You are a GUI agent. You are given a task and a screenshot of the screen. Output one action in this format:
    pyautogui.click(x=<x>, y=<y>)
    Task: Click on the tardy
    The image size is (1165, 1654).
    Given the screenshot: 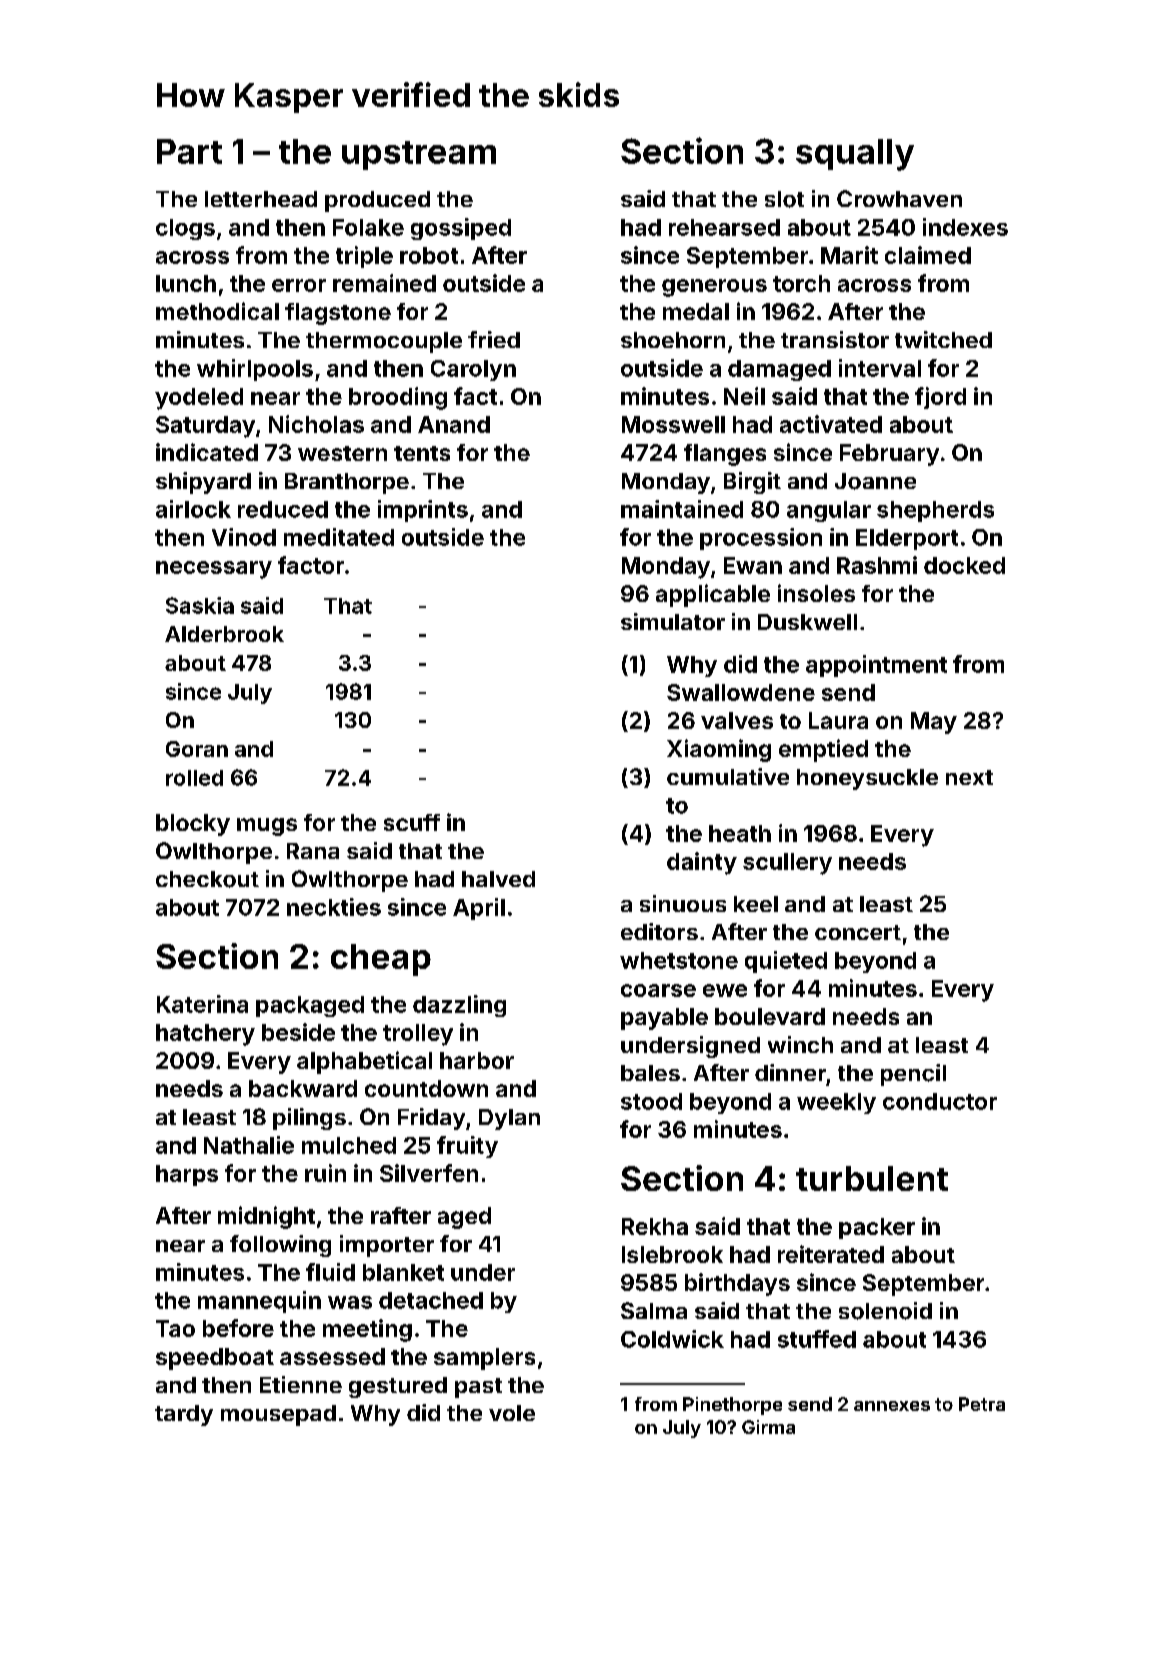 What is the action you would take?
    pyautogui.click(x=184, y=1415)
